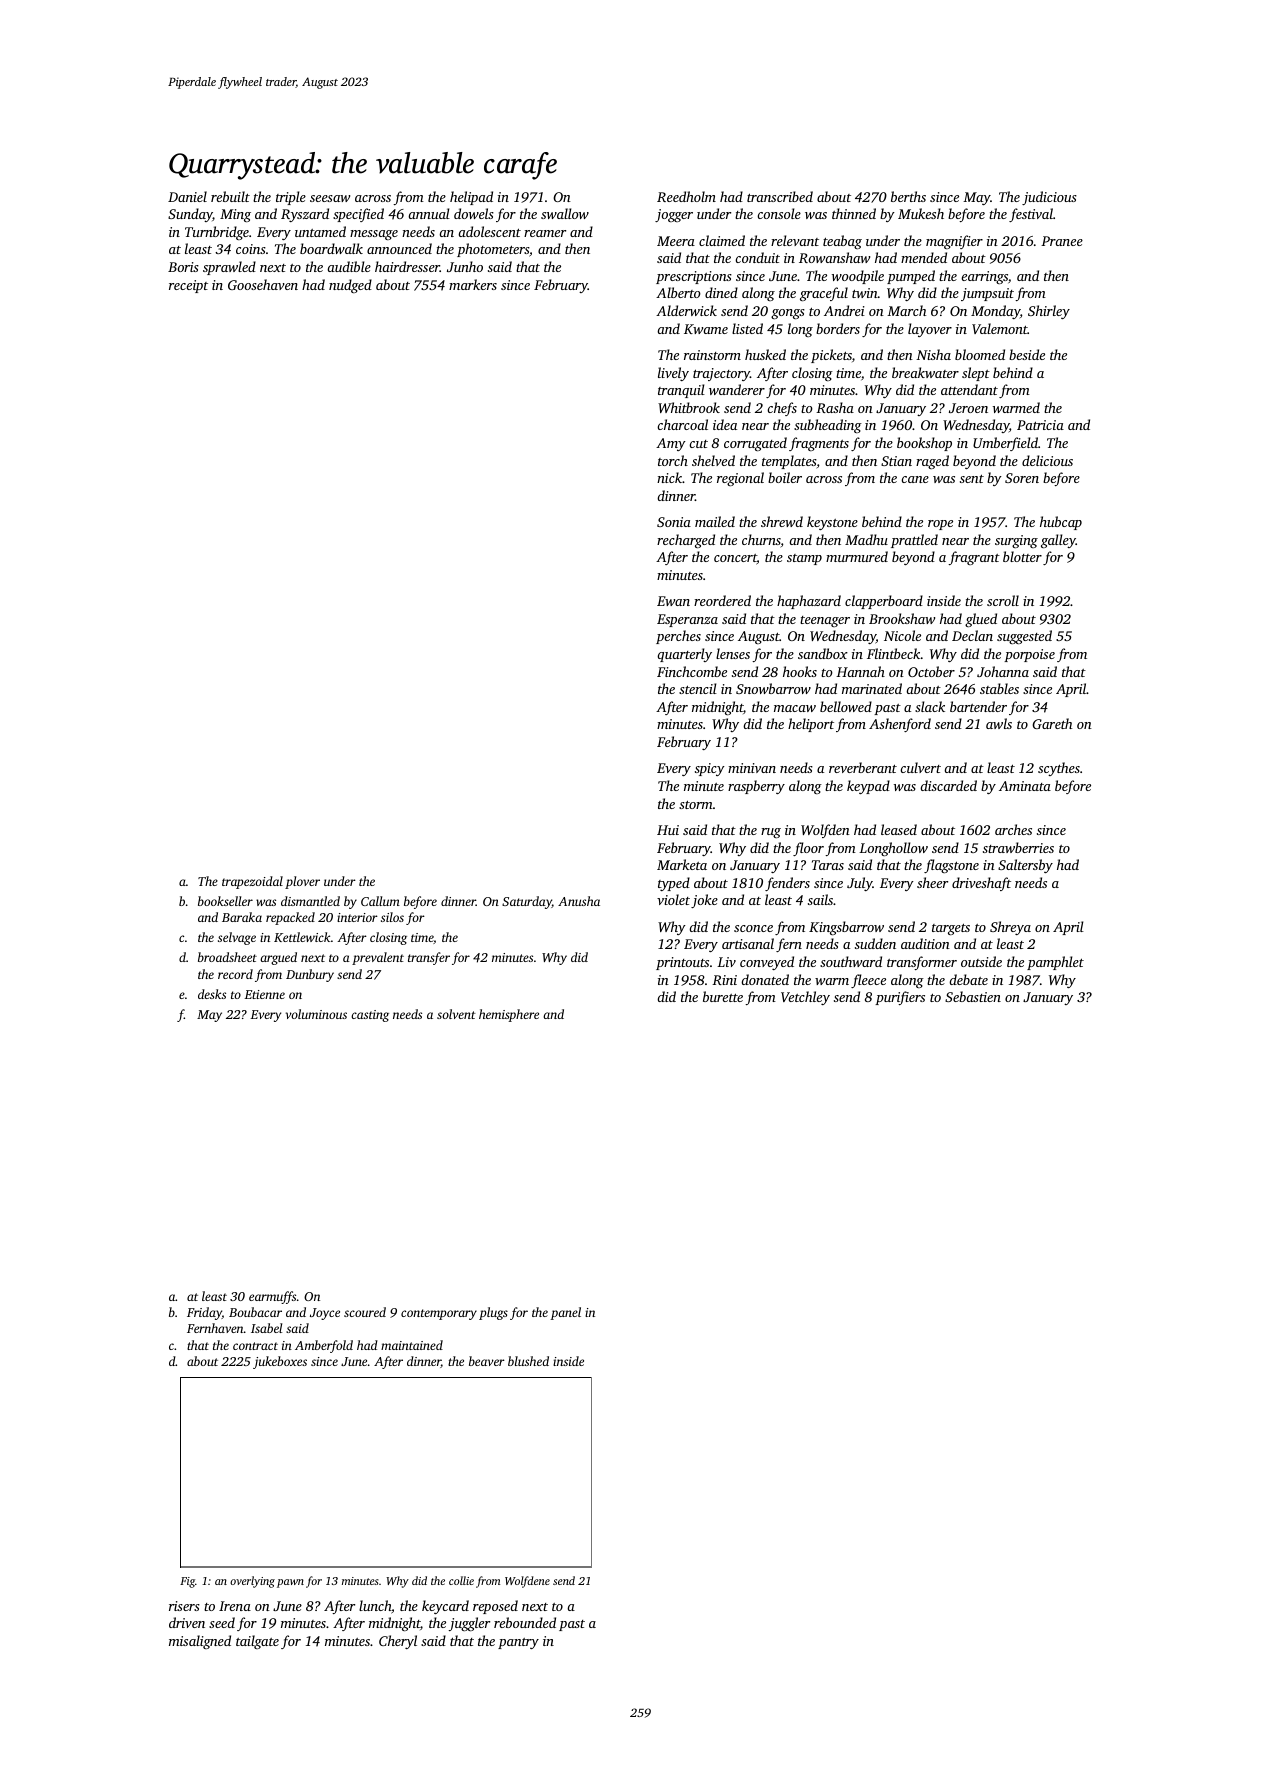 This screenshot has height=1784, width=1261. Describe the element at coordinates (860, 884) in the screenshot. I see `July` at that location.
